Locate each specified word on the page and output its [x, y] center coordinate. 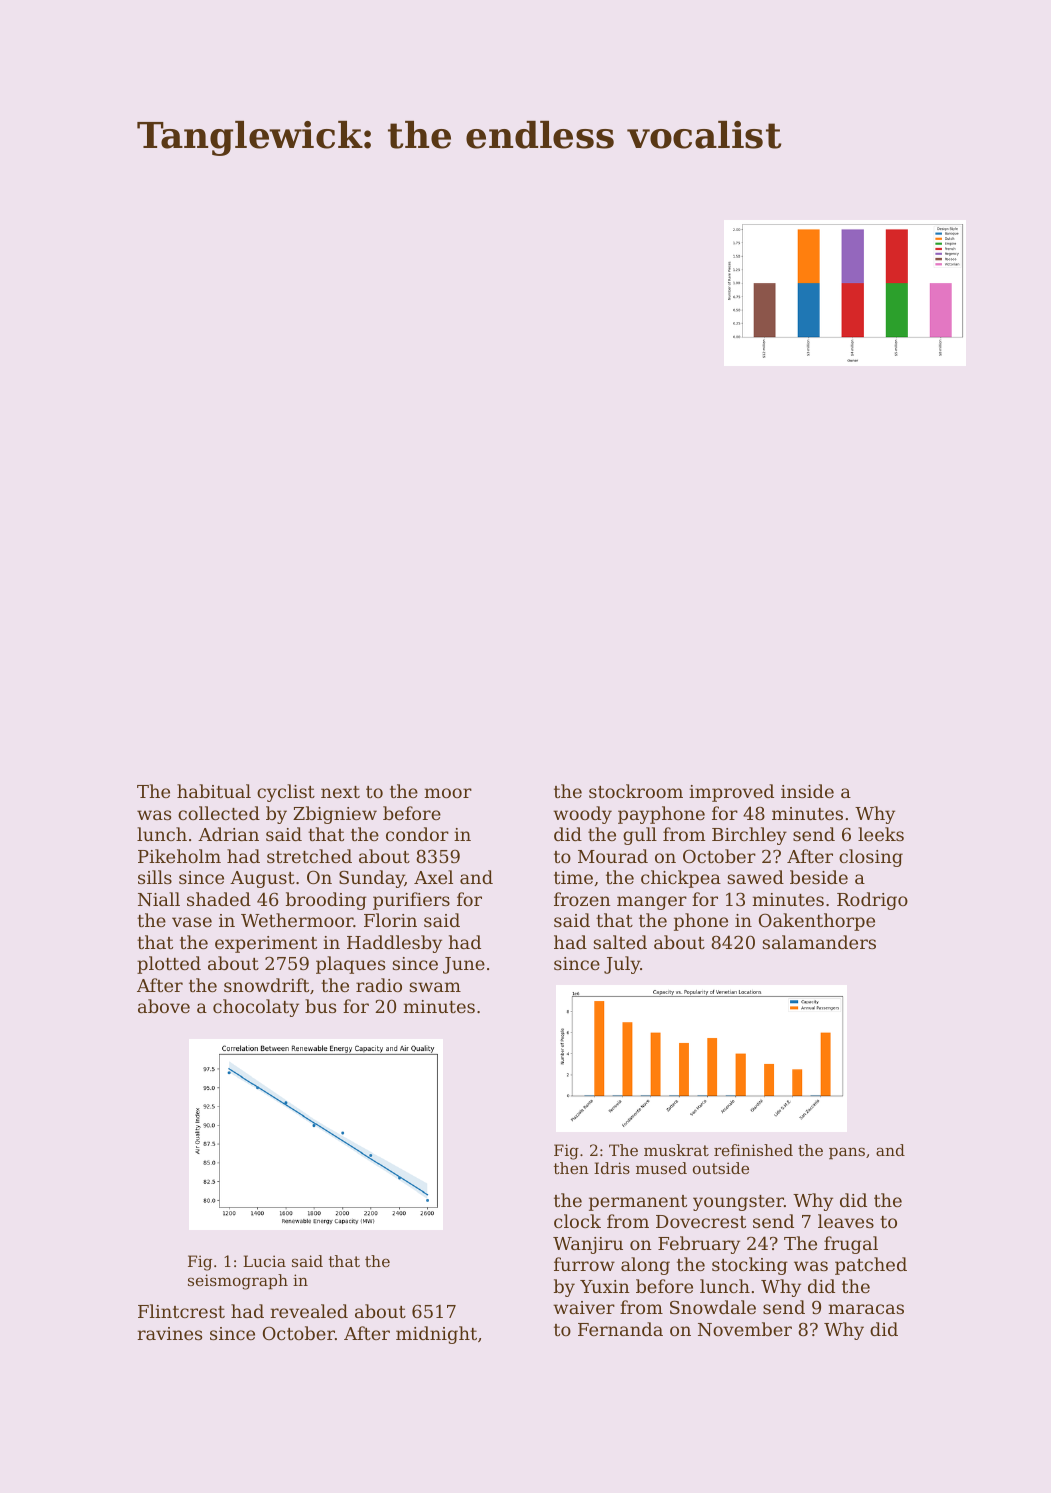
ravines [170, 1333]
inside [807, 791]
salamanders [819, 942]
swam [435, 987]
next [340, 792]
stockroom [636, 791]
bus [320, 1006]
